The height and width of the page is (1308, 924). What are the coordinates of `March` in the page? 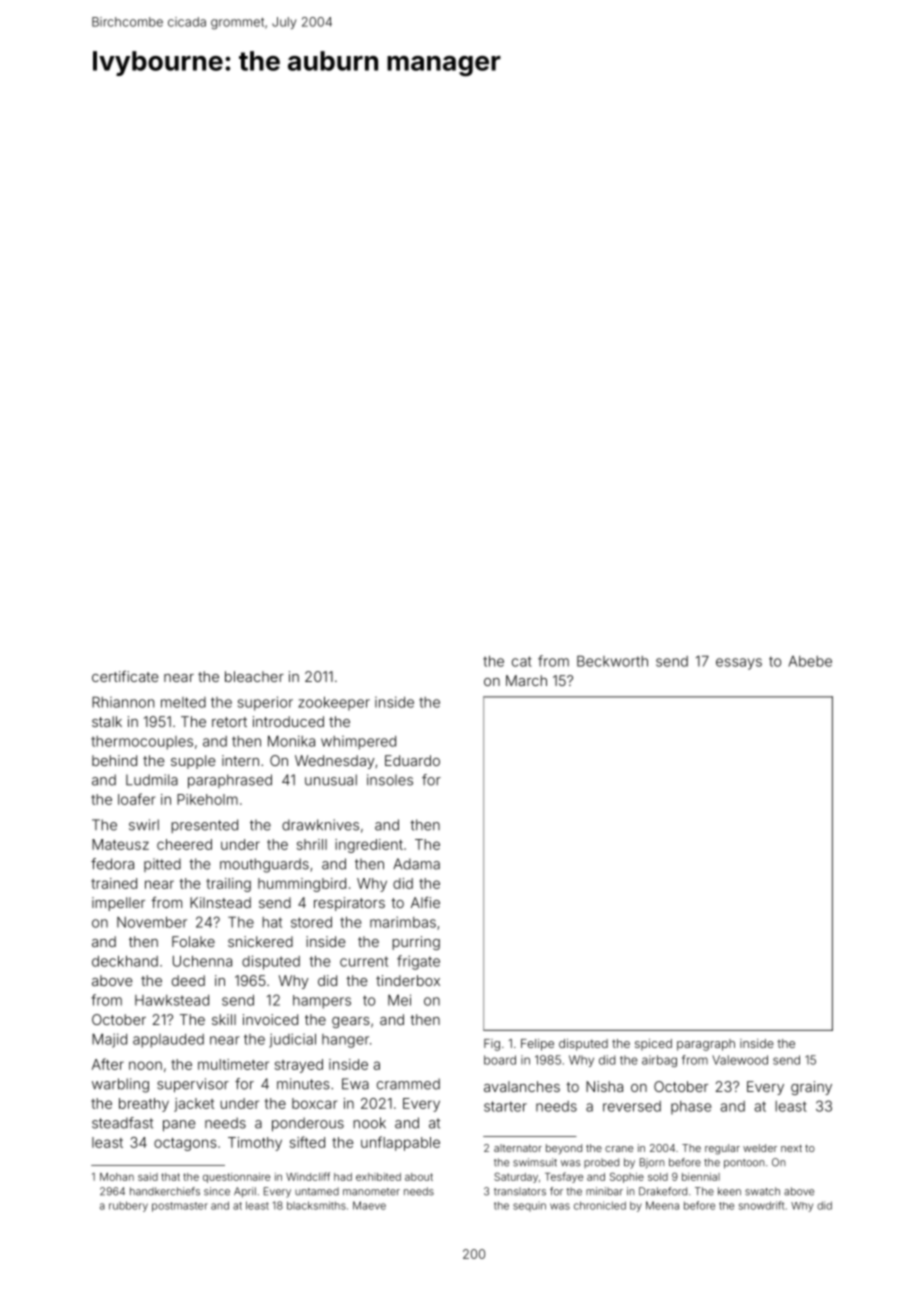 It's located at (526, 680).
